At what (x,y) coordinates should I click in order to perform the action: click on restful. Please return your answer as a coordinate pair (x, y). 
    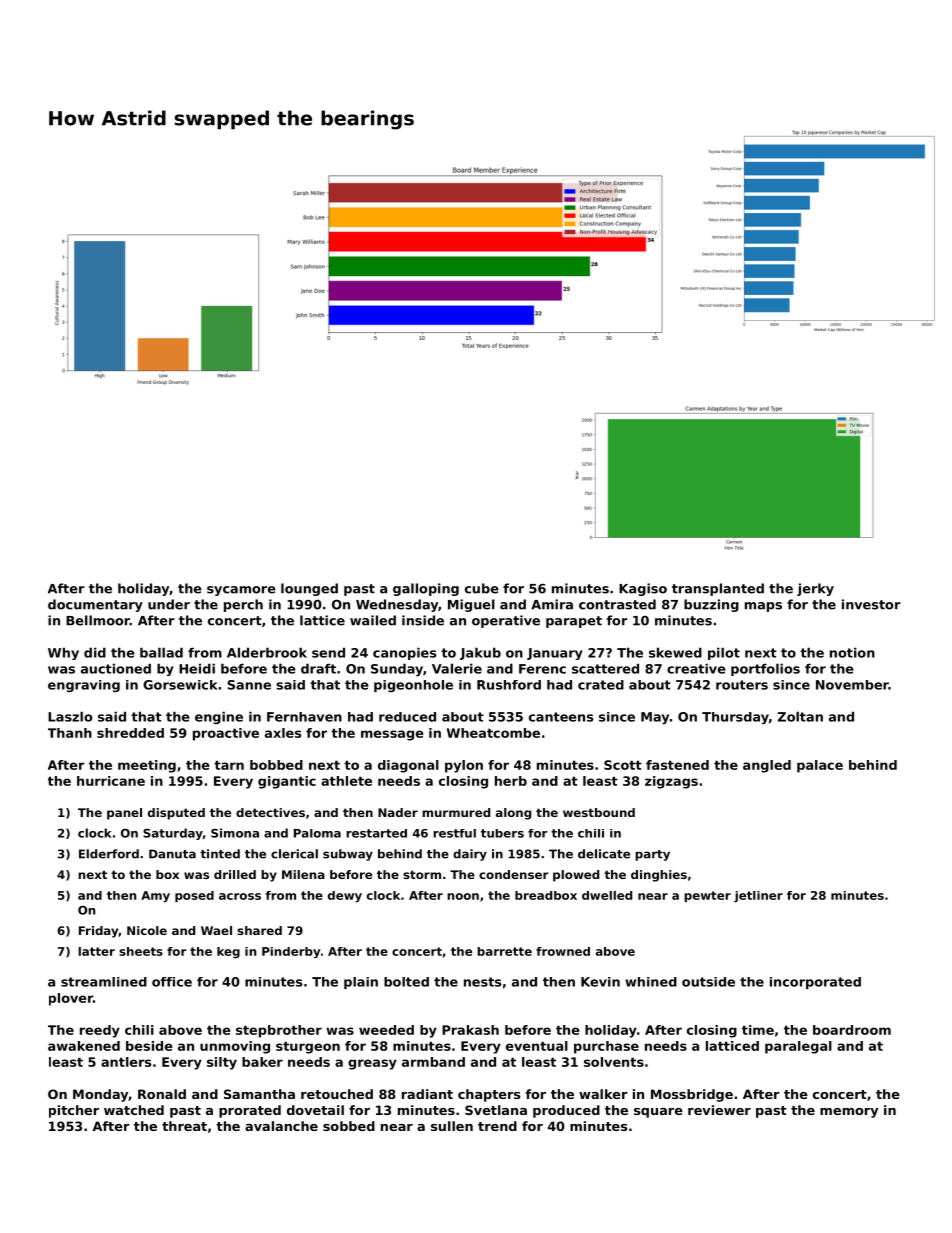
    Looking at the image, I should click on (454, 833).
